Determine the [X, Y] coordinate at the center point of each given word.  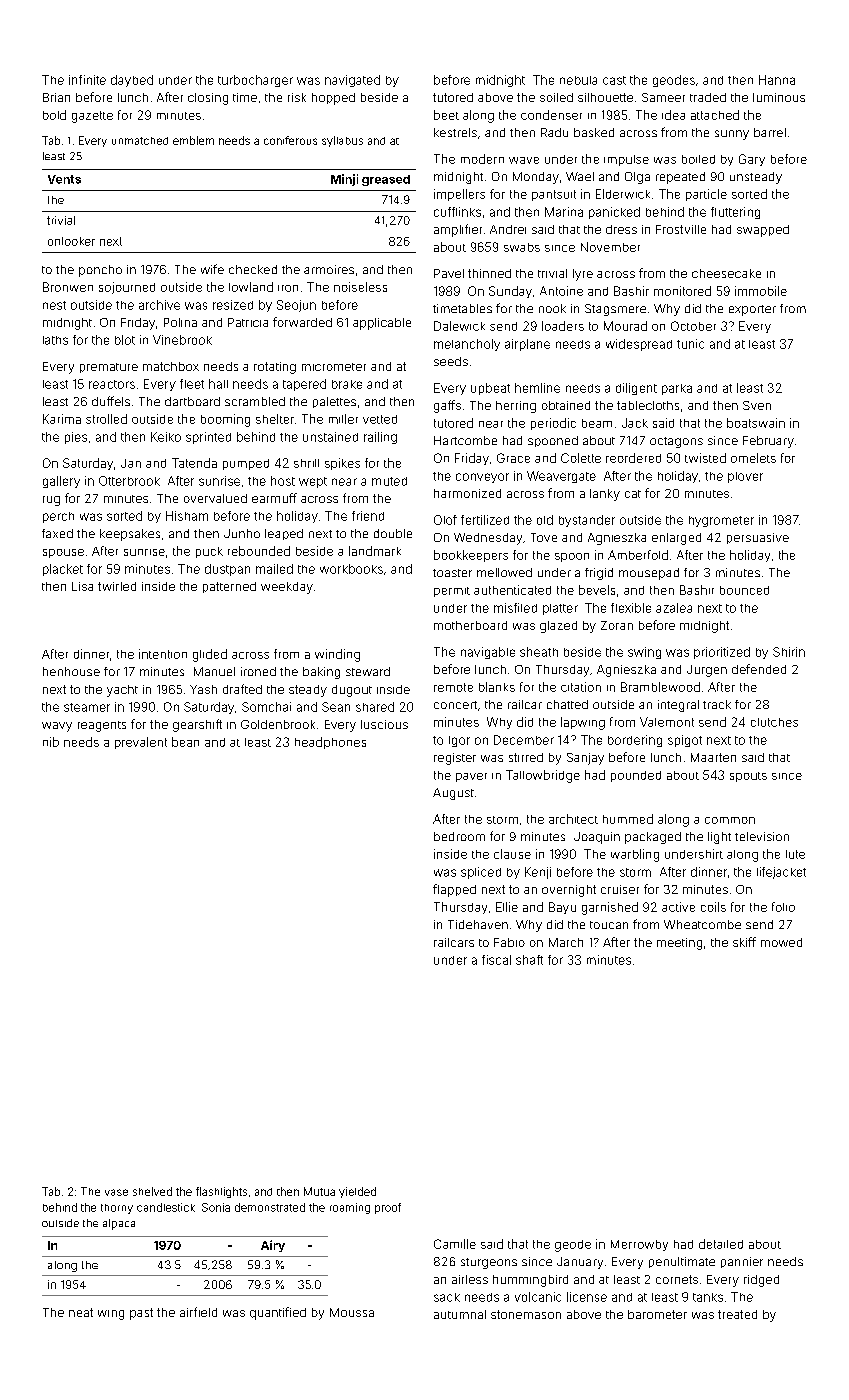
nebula [578, 80]
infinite [87, 80]
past [141, 1314]
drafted [242, 689]
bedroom [459, 836]
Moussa [352, 1312]
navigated [352, 81]
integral [678, 706]
